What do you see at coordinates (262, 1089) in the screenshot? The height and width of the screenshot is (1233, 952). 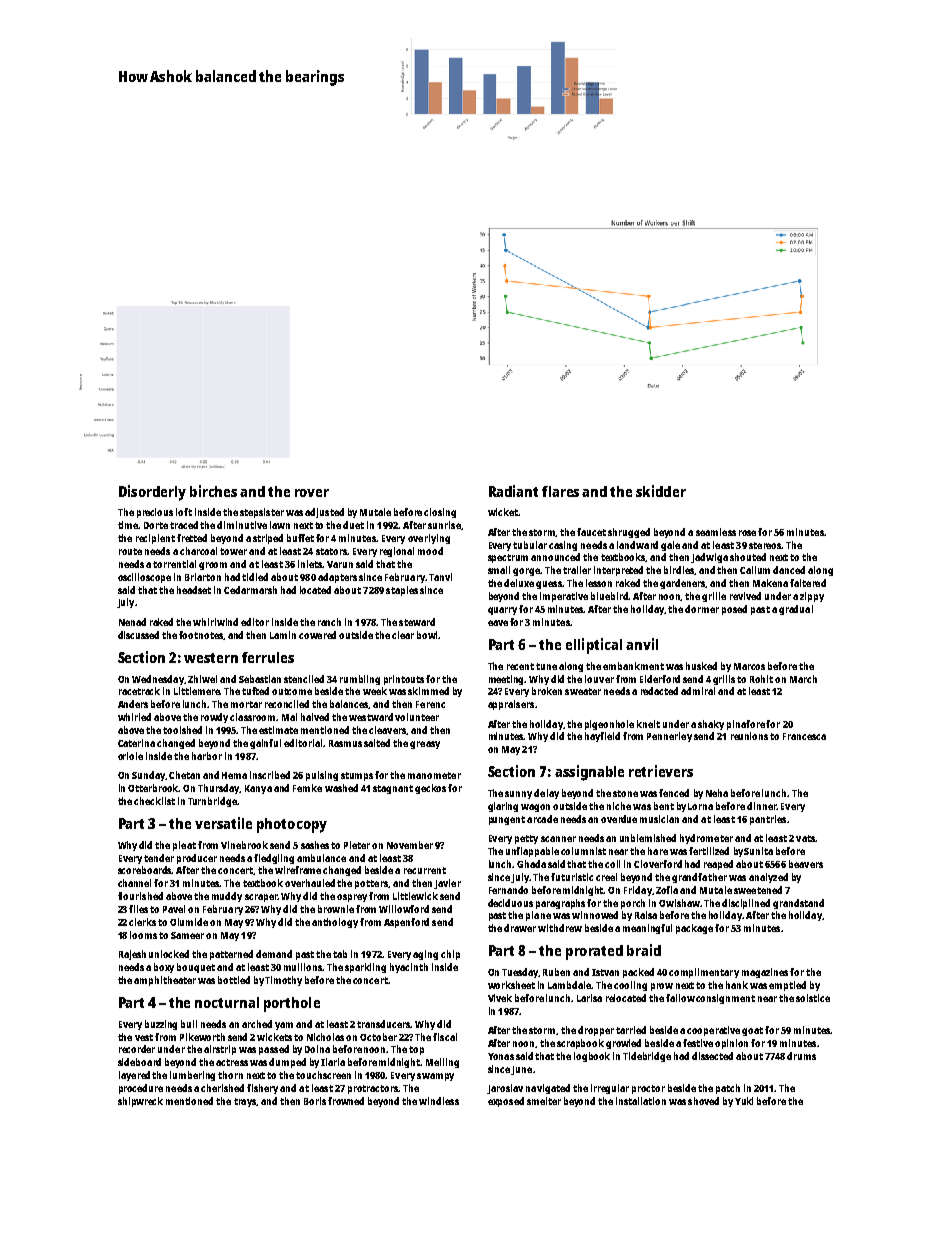 I see `fishery` at bounding box center [262, 1089].
